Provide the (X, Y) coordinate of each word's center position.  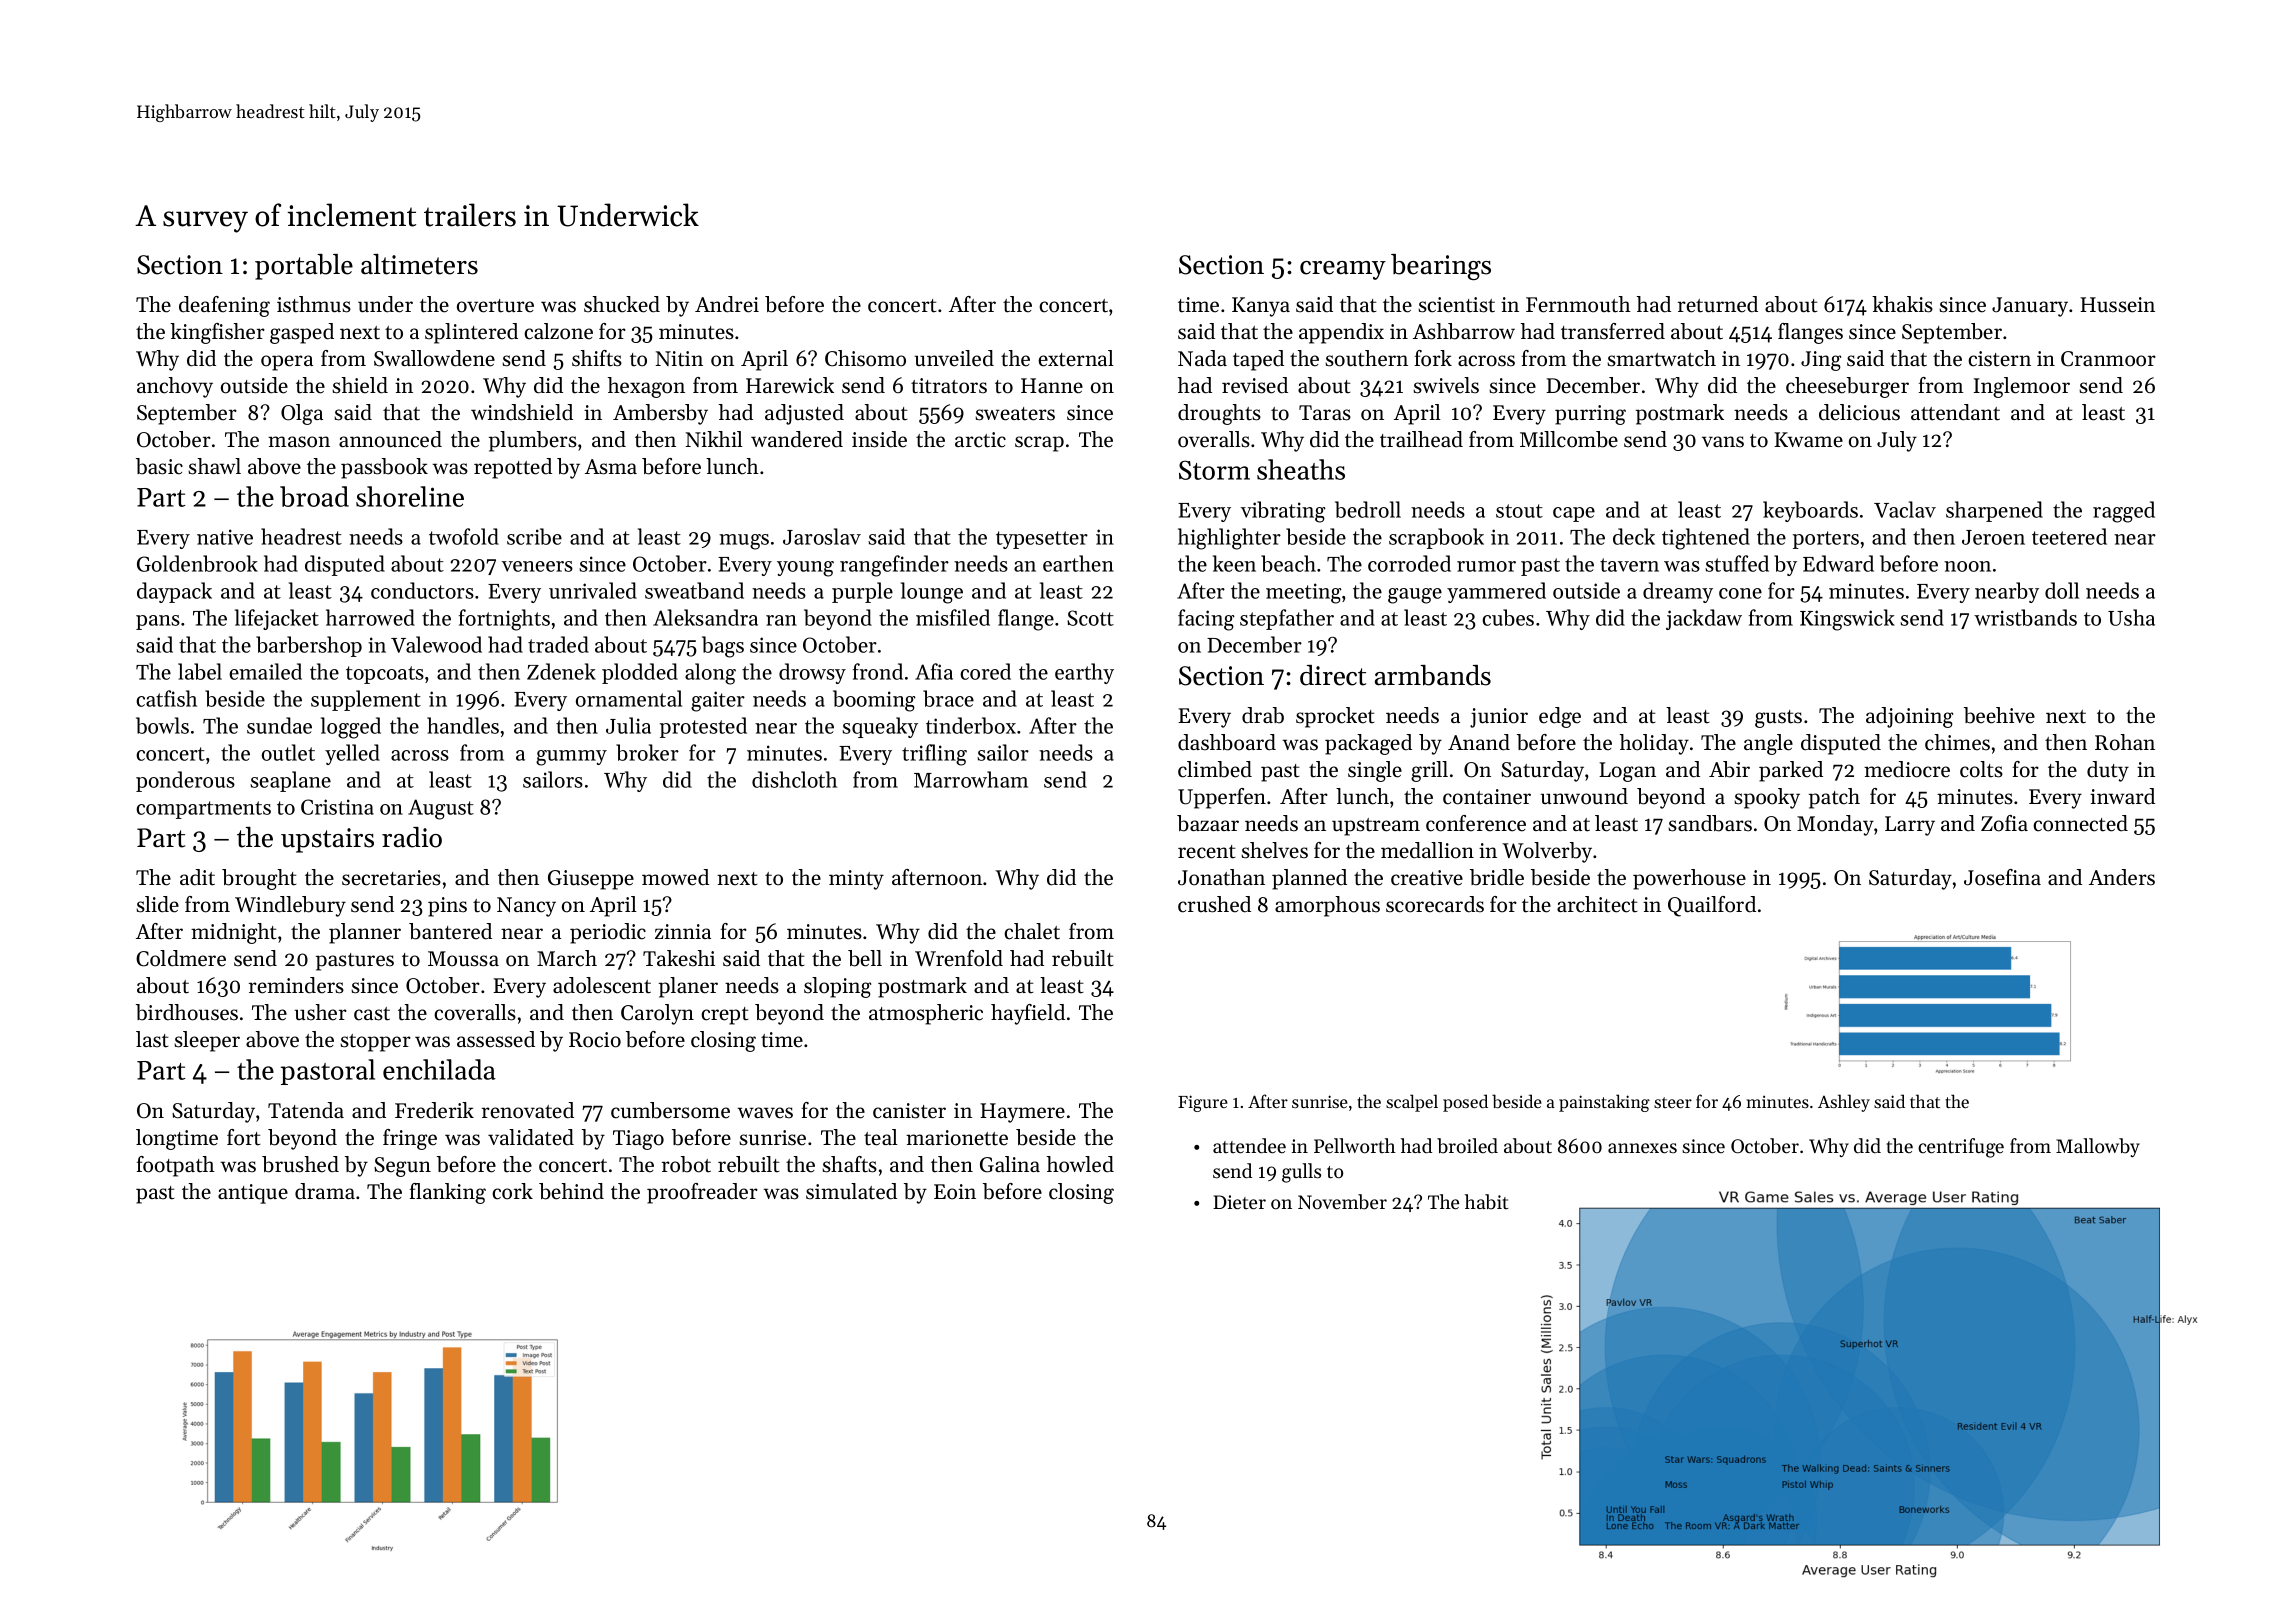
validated (531, 1137)
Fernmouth (1578, 304)
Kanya (1261, 307)
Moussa (463, 959)
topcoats (385, 675)
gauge (1415, 596)
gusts (1778, 719)
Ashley (1844, 1103)
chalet (1032, 931)
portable (304, 267)
